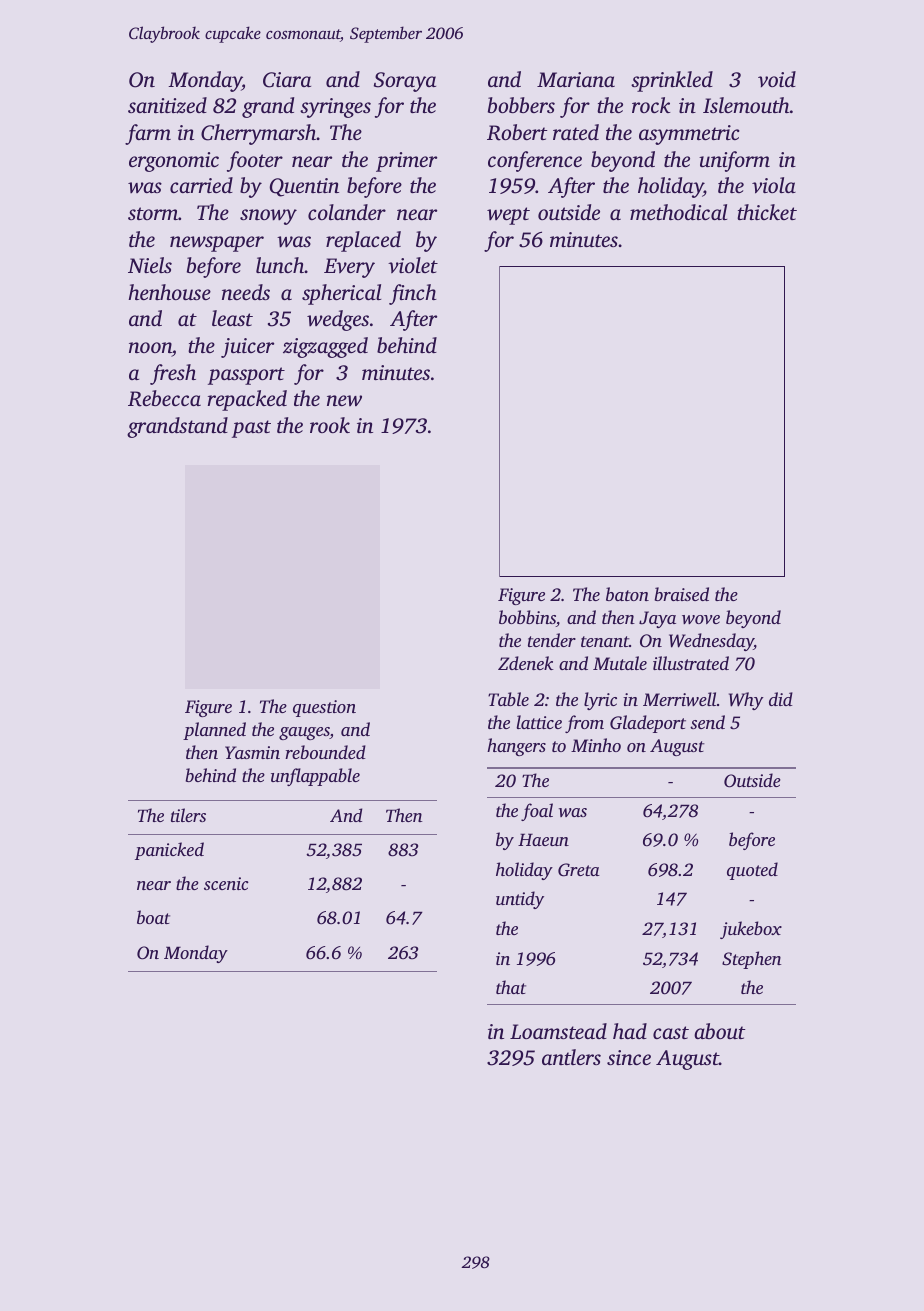 The image size is (924, 1311). What do you see at coordinates (287, 80) in the page?
I see `Ciara` at bounding box center [287, 80].
